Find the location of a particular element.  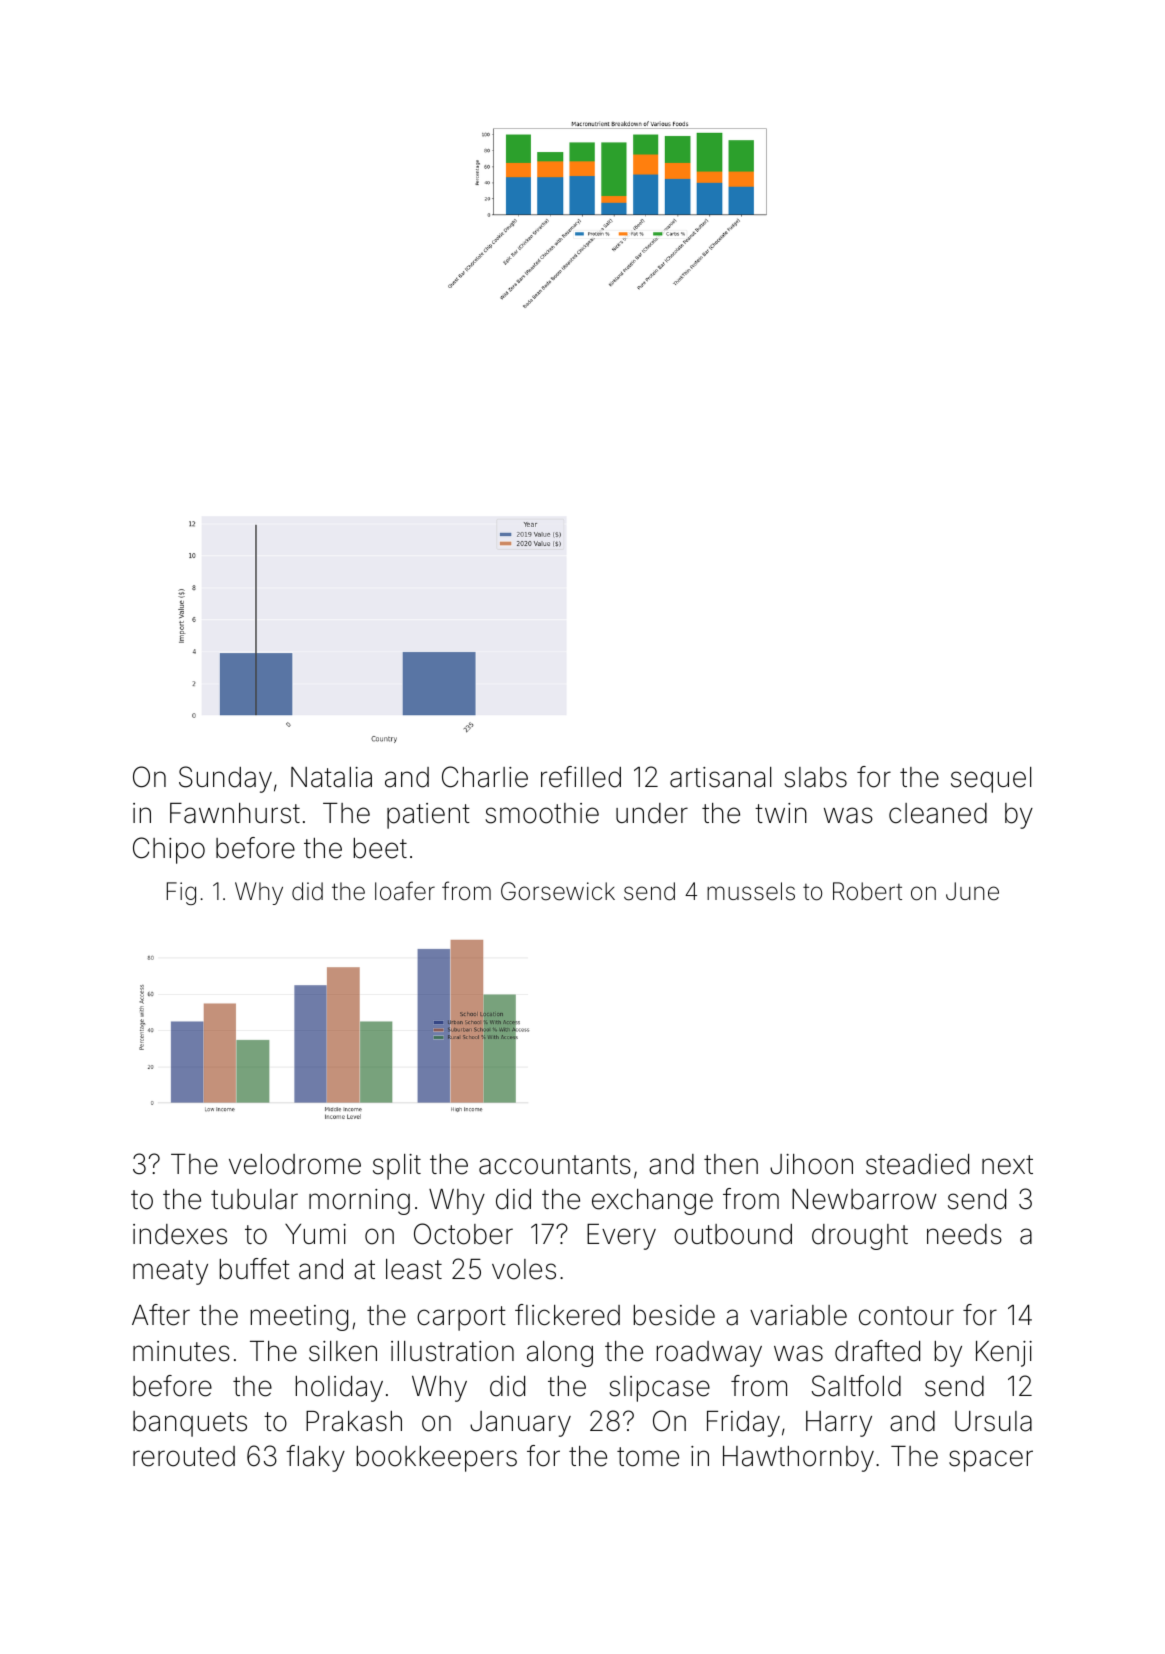

mussels is located at coordinates (751, 891).
